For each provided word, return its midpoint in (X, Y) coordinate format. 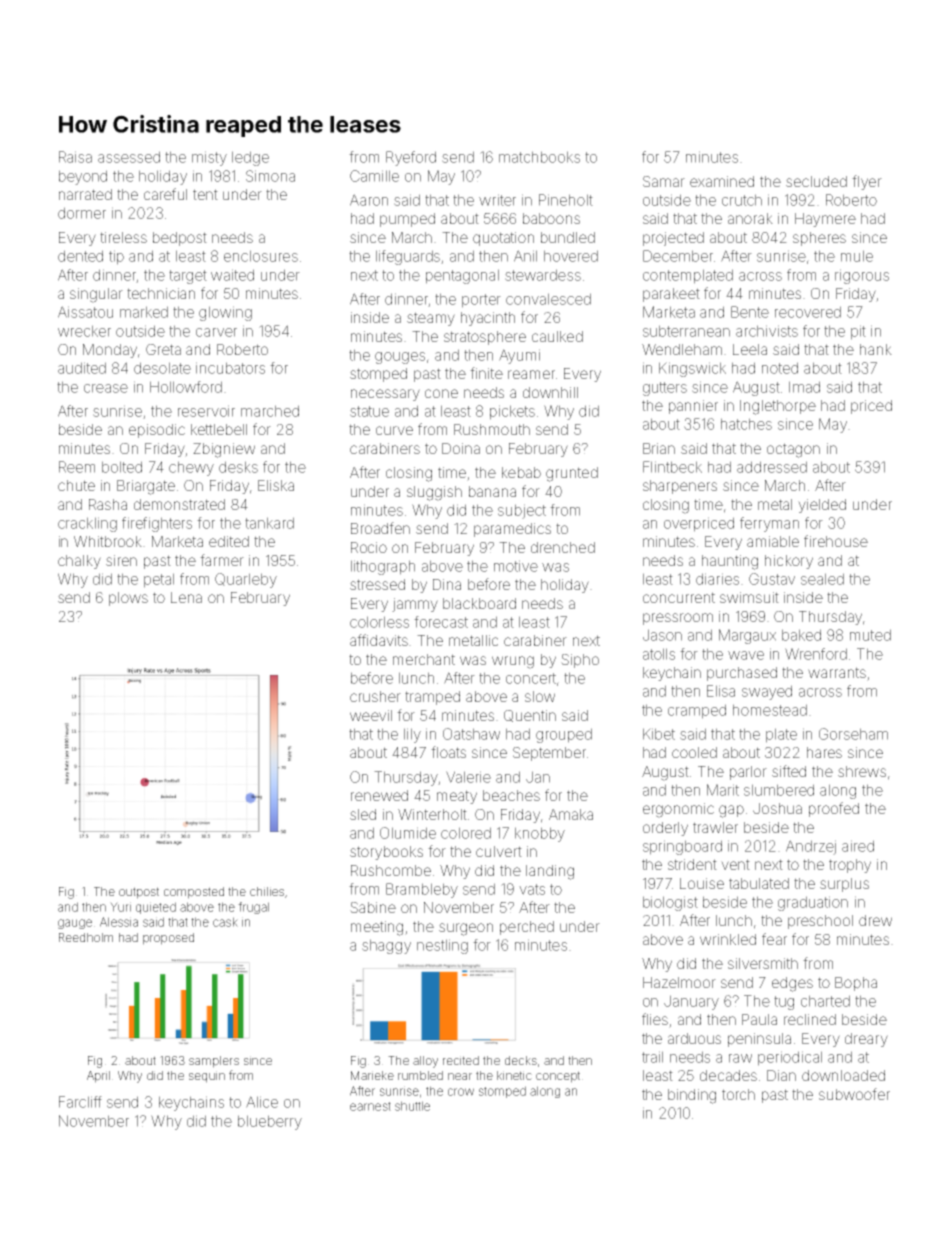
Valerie (468, 777)
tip (116, 257)
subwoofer (854, 1094)
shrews (862, 771)
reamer (531, 374)
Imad (804, 387)
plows (128, 599)
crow (461, 1092)
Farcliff (80, 1102)
